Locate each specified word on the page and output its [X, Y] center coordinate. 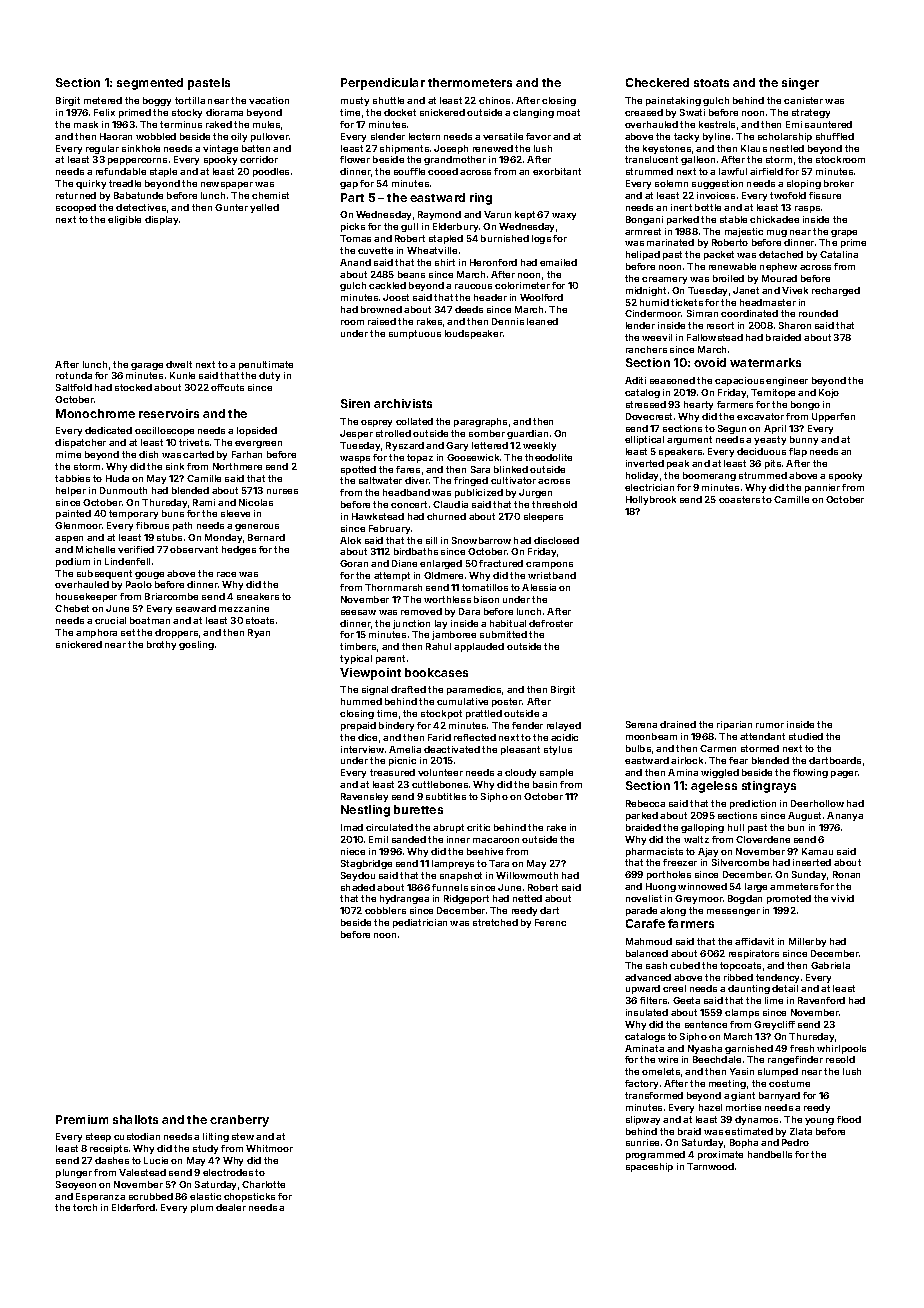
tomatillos [485, 587]
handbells [770, 1154]
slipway [643, 1120]
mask [86, 124]
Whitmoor [269, 1148]
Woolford [541, 297]
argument [689, 440]
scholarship [785, 137]
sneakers [258, 596]
